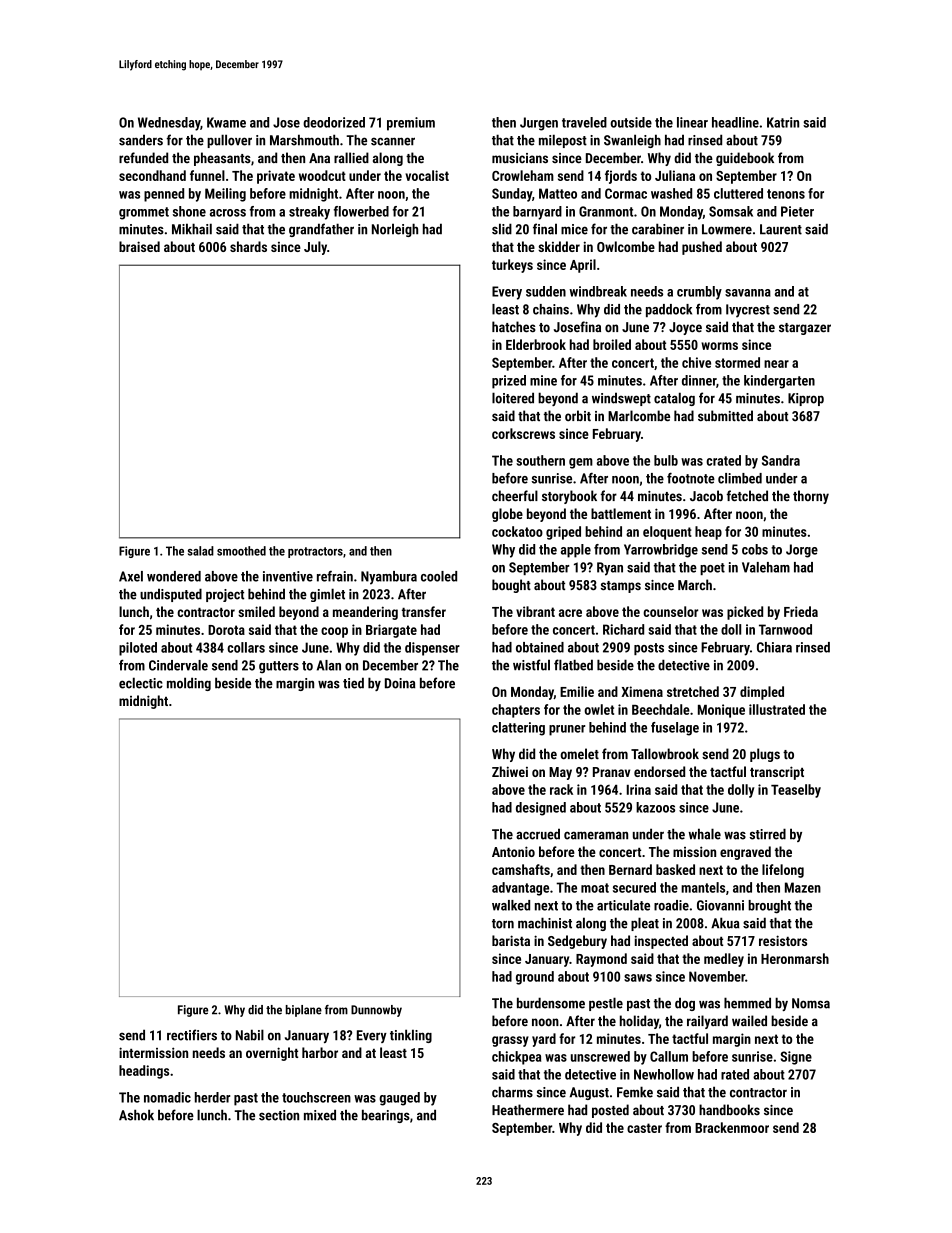 The image size is (952, 1233). I want to click on piloted, so click(138, 649).
